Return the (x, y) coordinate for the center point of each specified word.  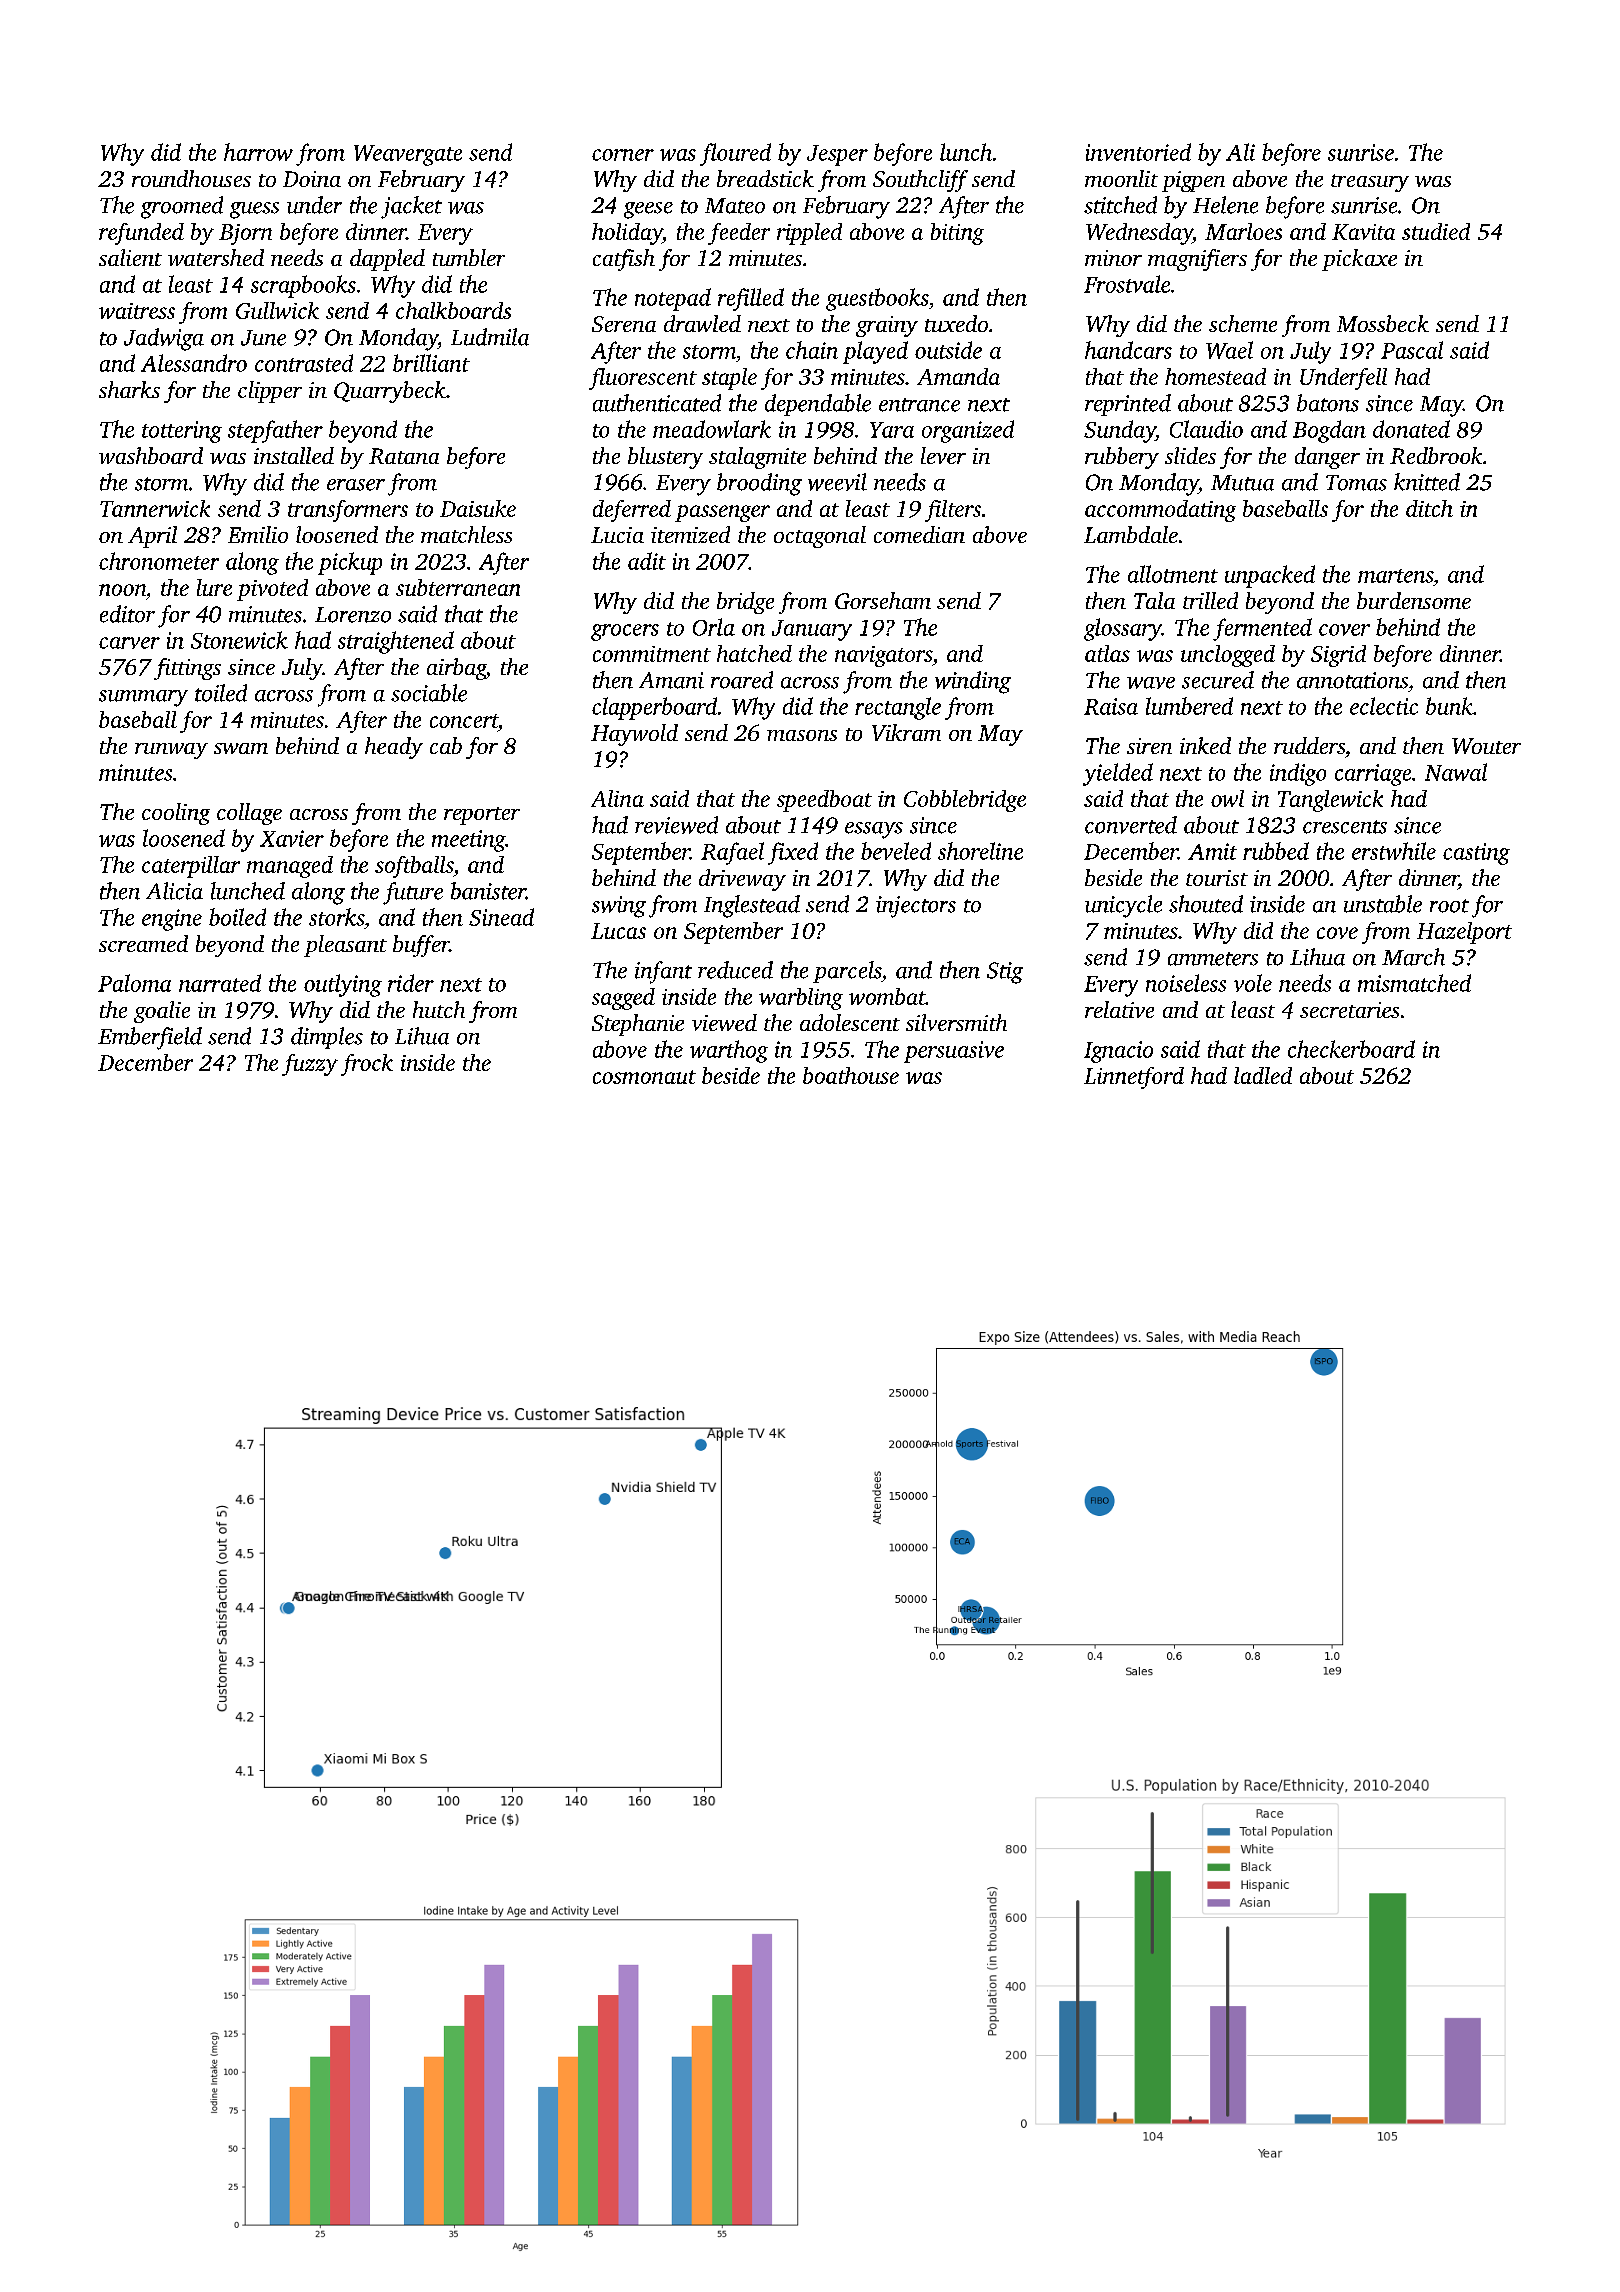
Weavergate (408, 155)
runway (171, 751)
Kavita (1363, 232)
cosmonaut (644, 1077)
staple (729, 379)
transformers (348, 511)
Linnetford (1134, 1078)
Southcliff (920, 181)
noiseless (1186, 983)
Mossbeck (1383, 323)
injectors (916, 907)
